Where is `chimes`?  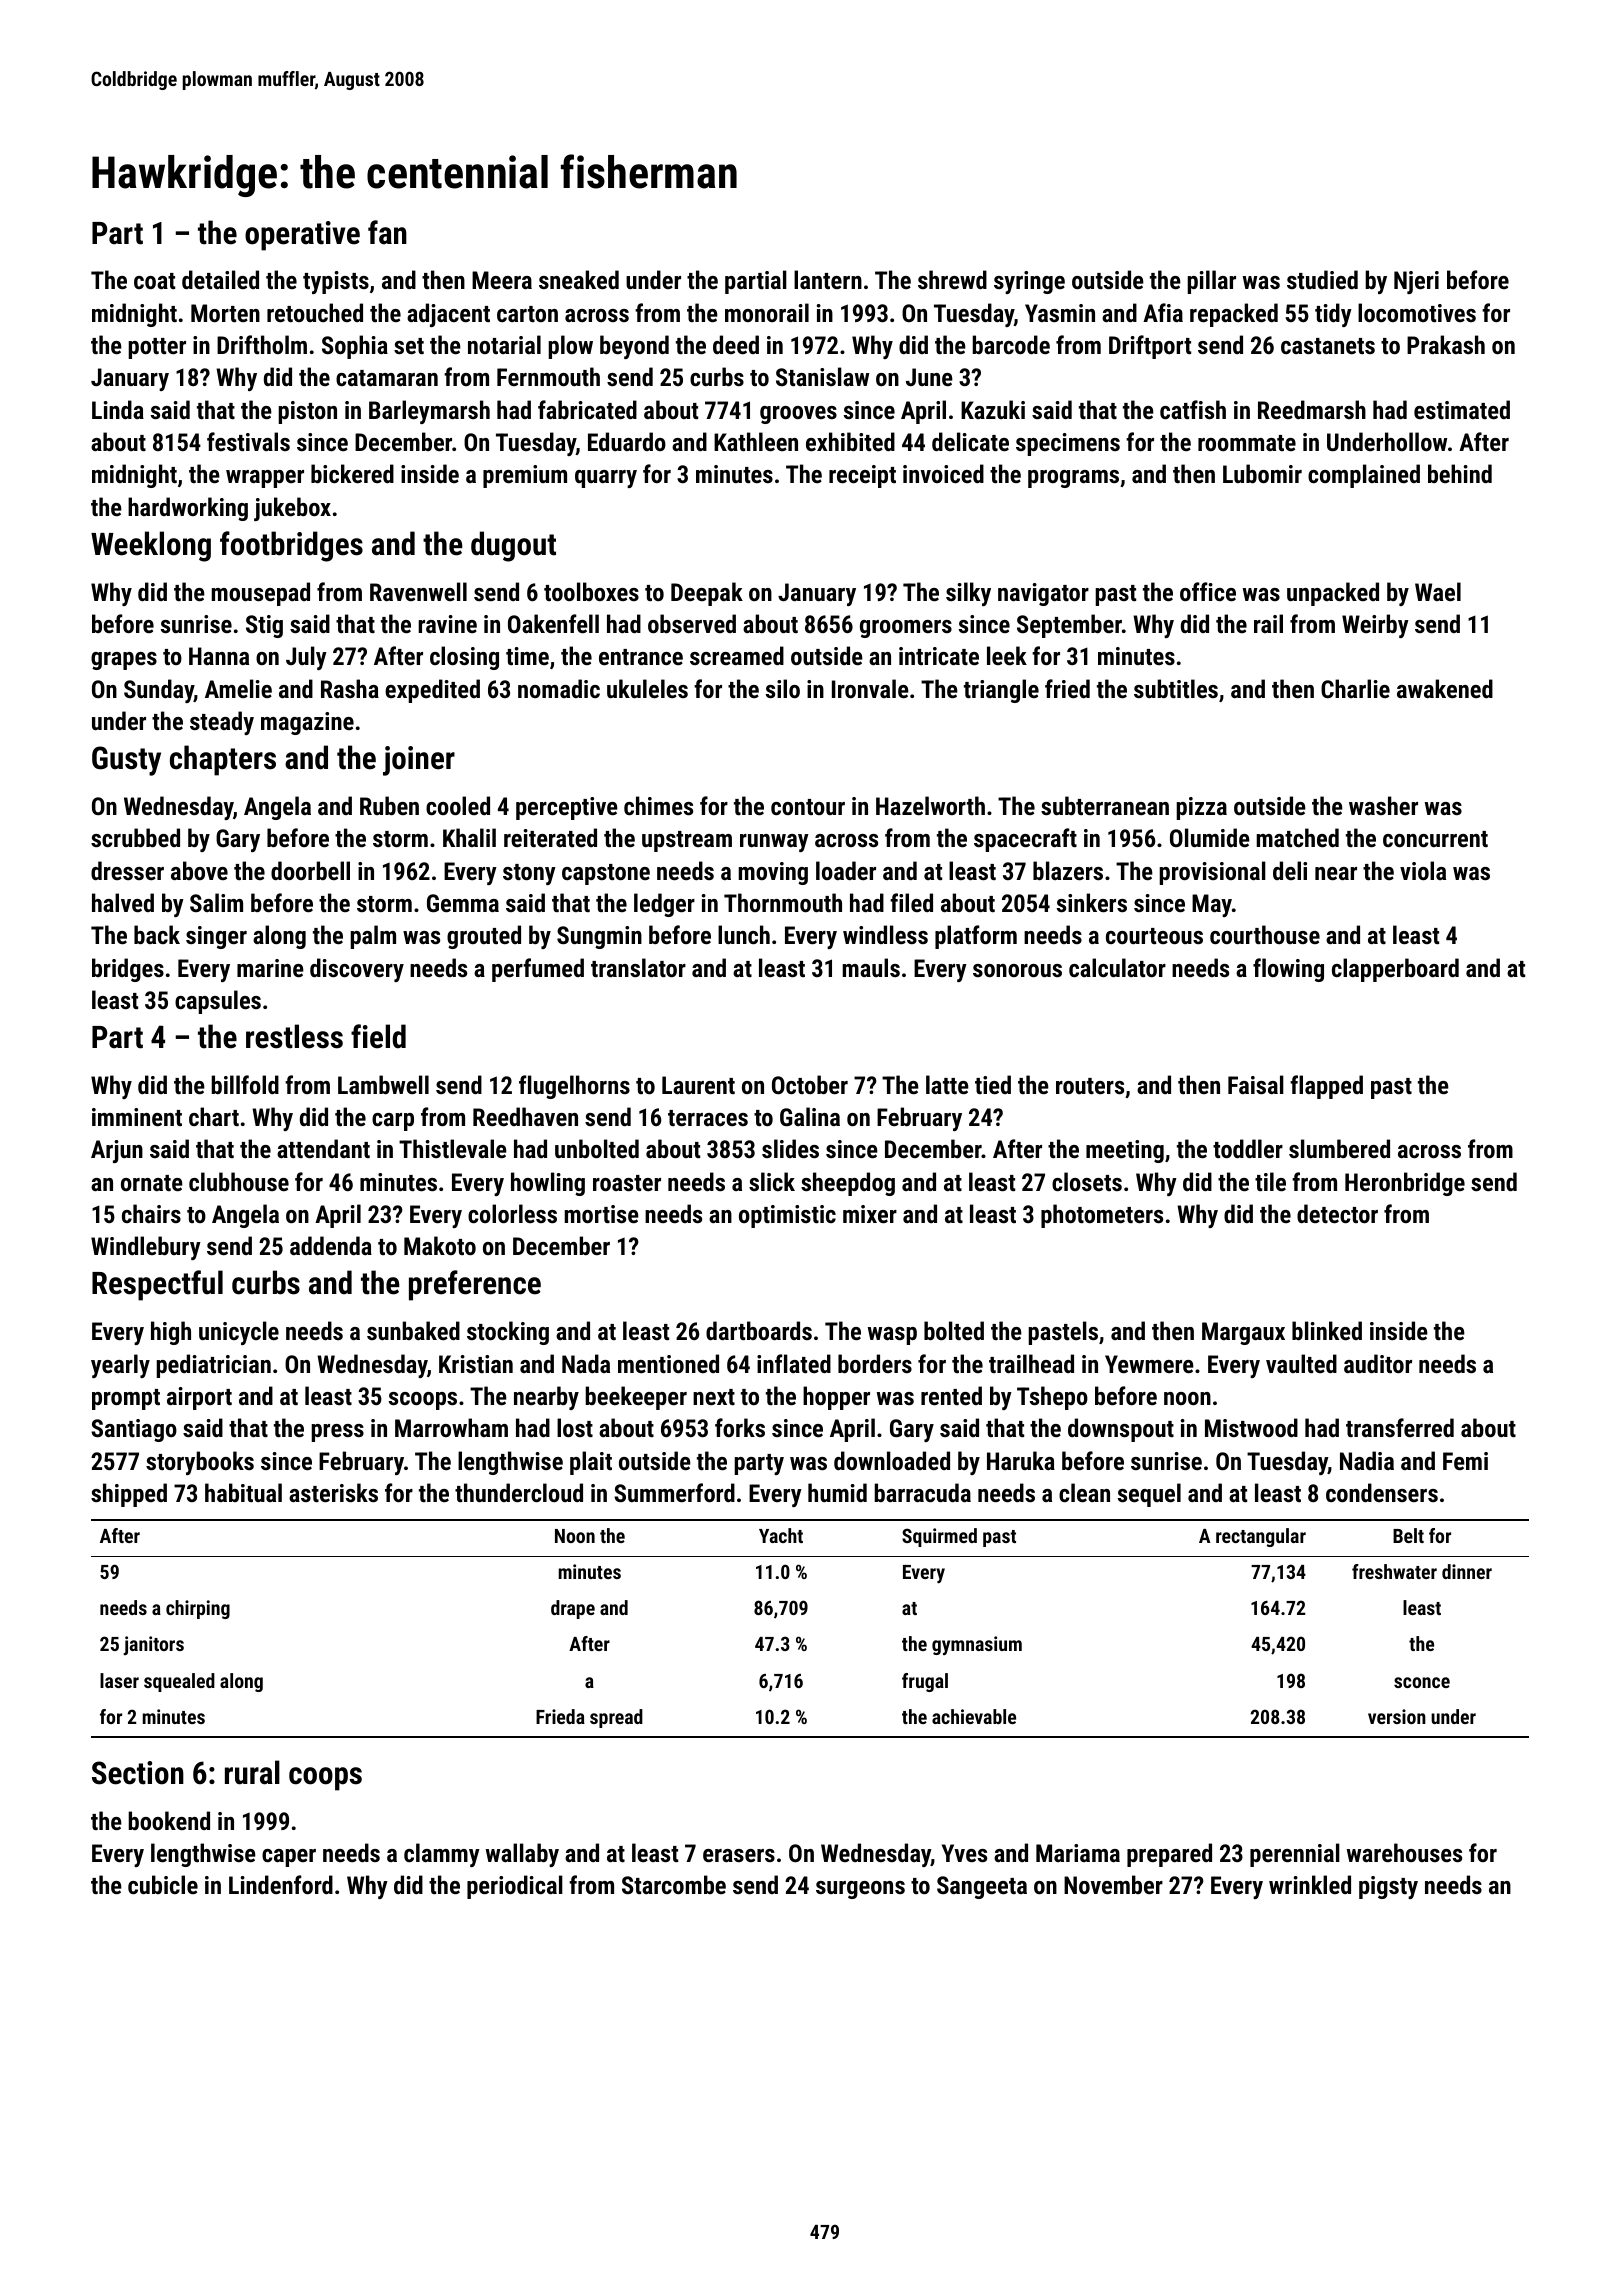
chimes is located at coordinates (658, 805).
